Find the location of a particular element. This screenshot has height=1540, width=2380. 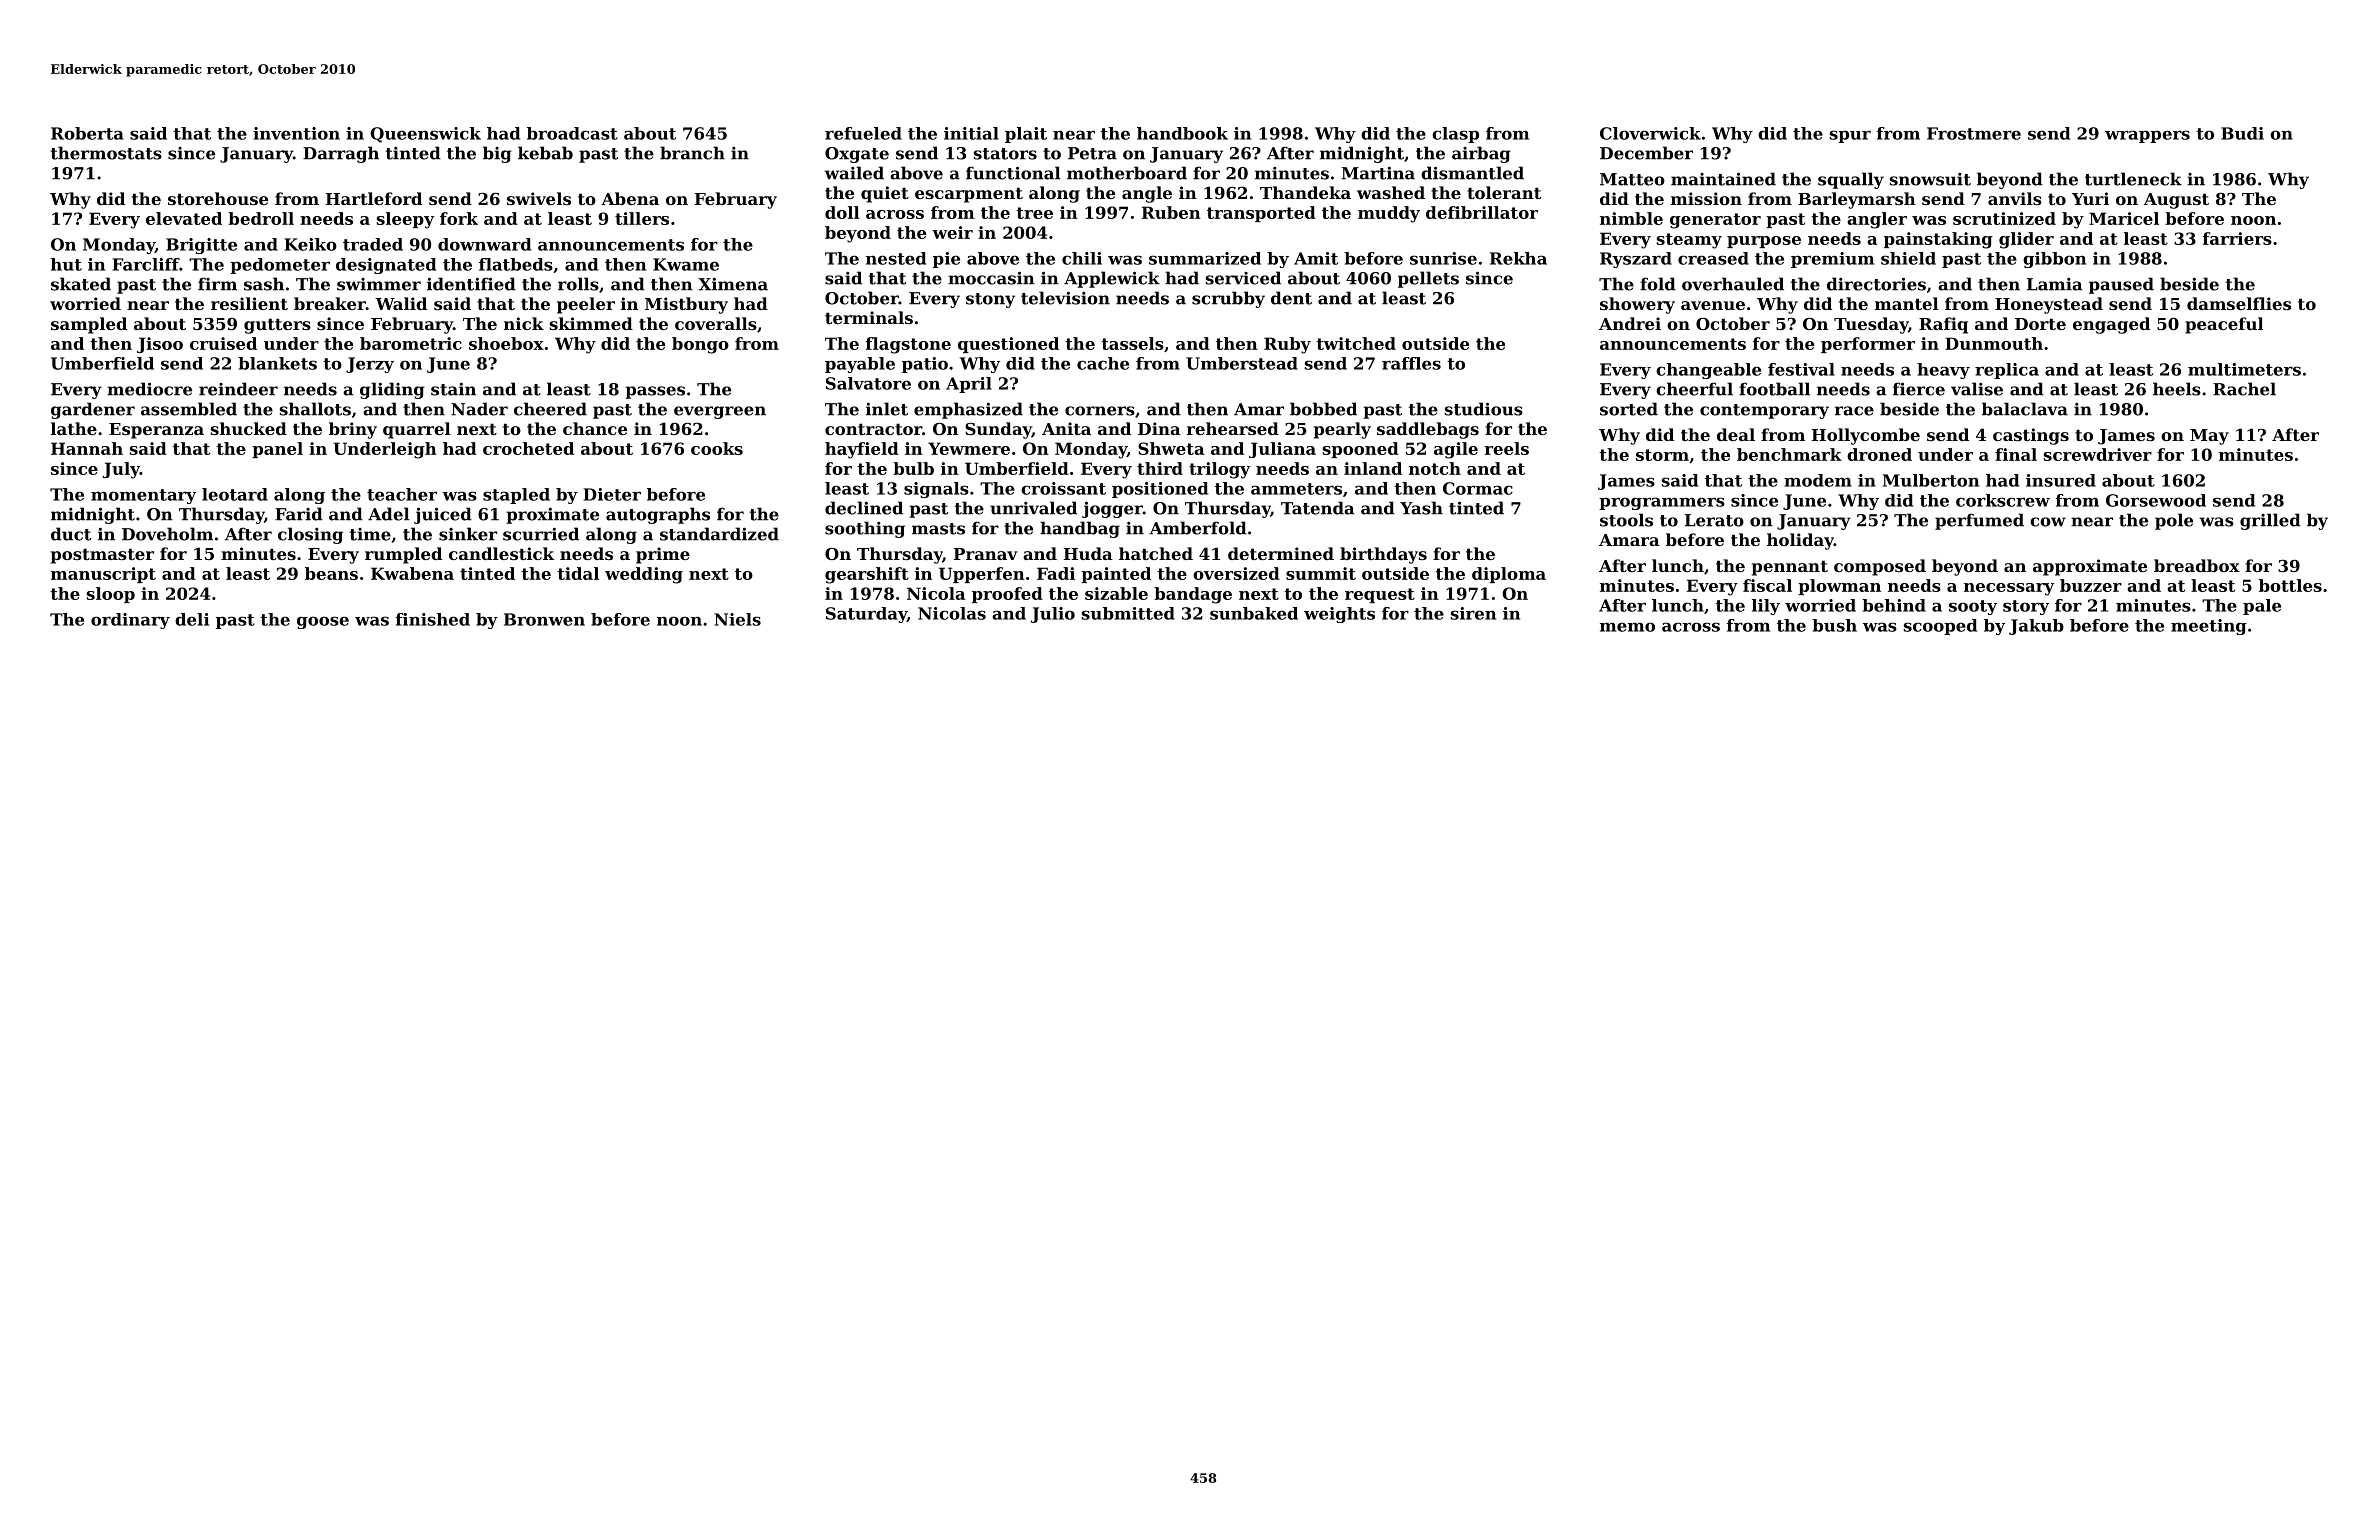

skated is located at coordinates (81, 284).
